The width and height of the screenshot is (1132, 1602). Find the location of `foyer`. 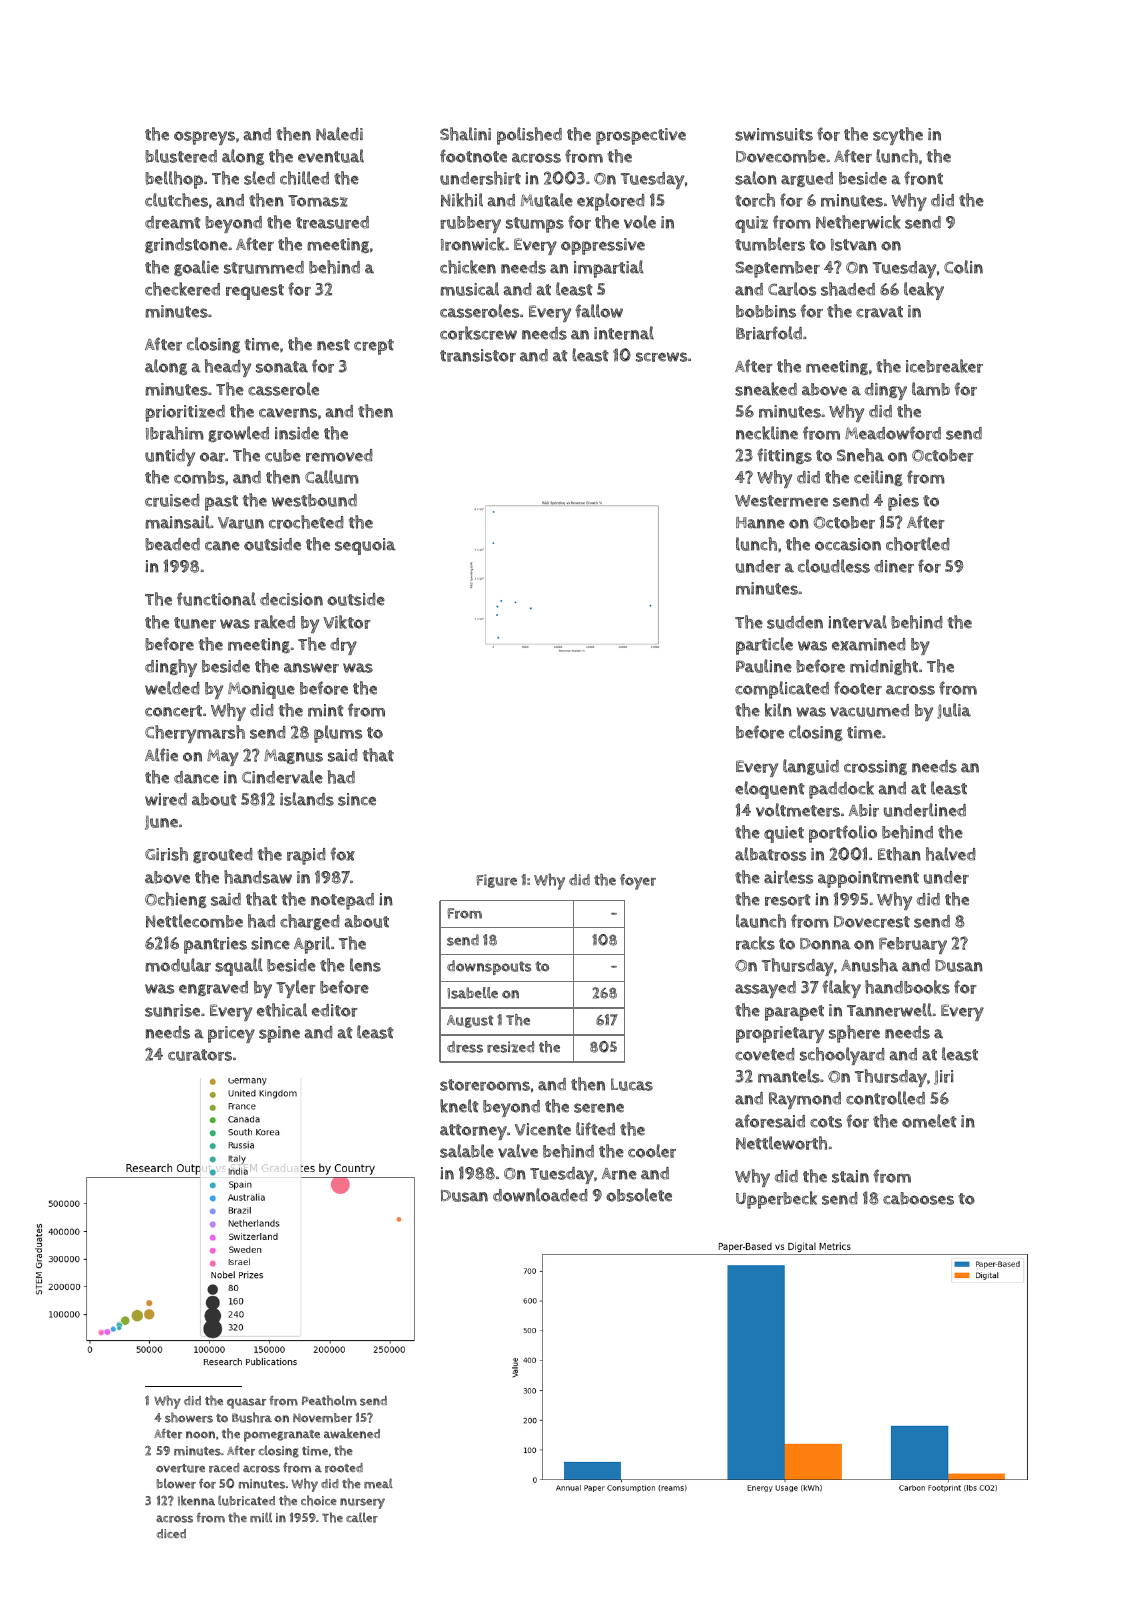

foyer is located at coordinates (638, 882).
